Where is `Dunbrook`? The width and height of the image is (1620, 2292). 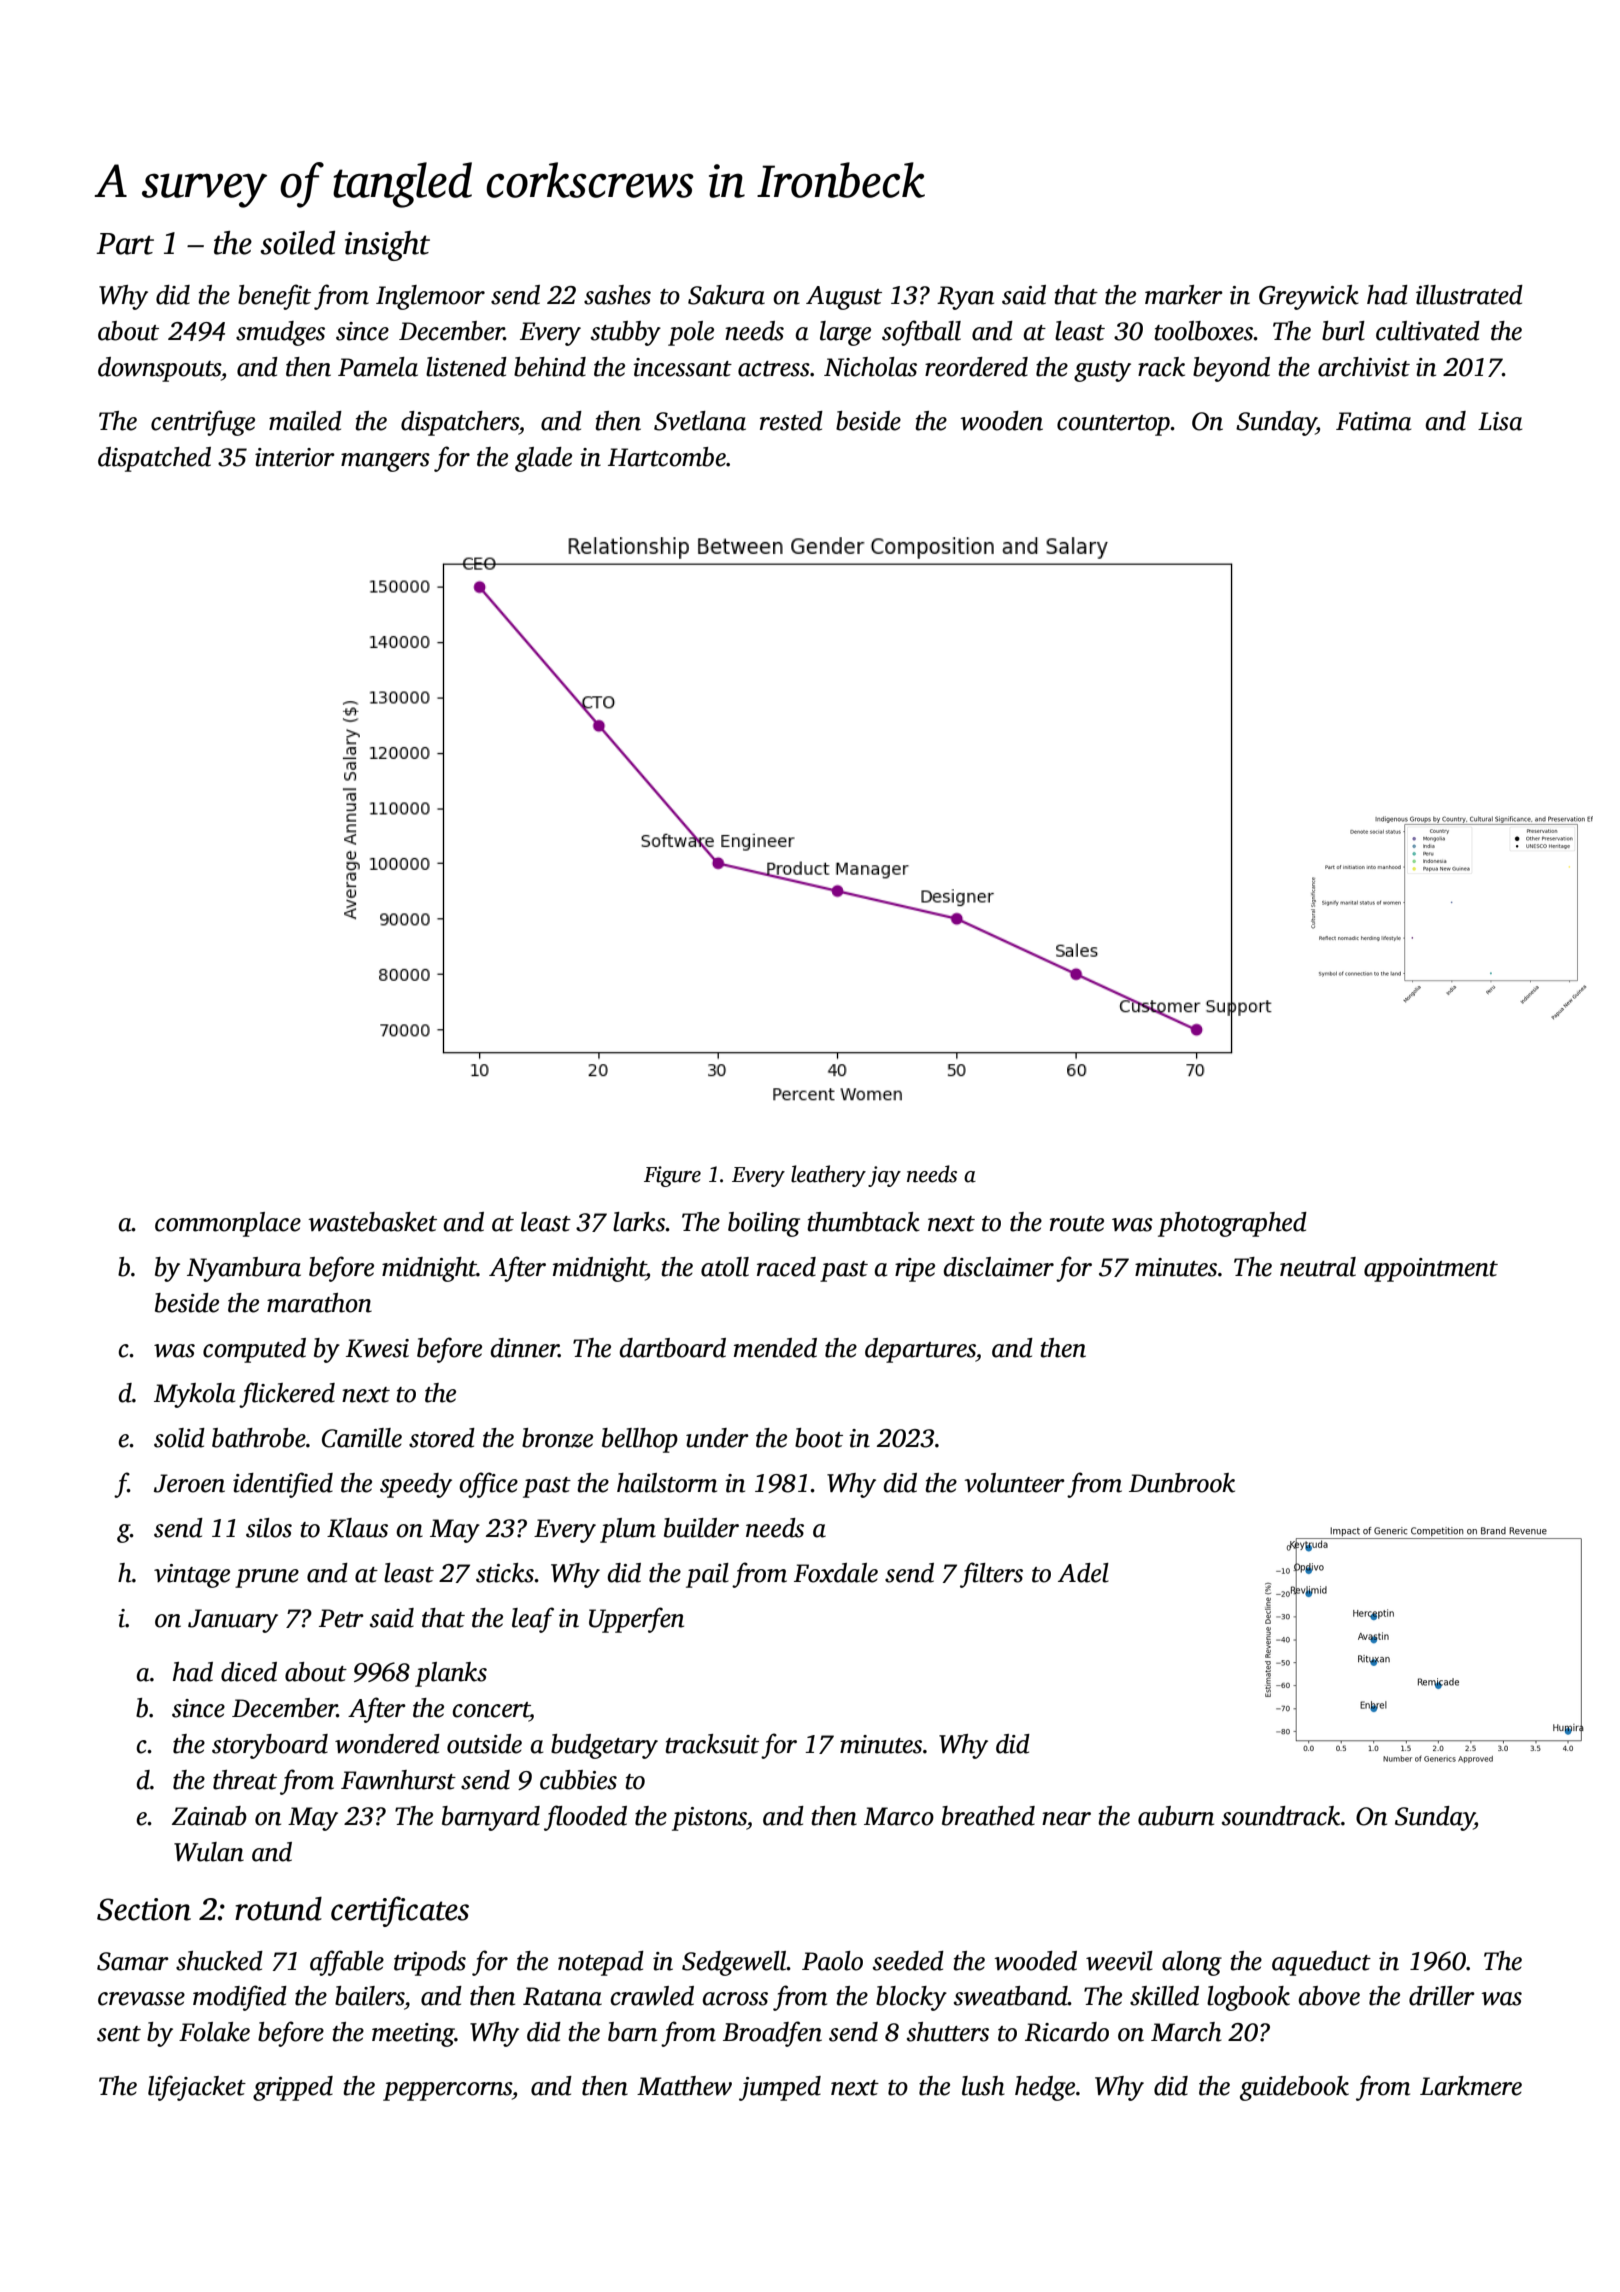 Dunbrook is located at coordinates (1182, 1483).
